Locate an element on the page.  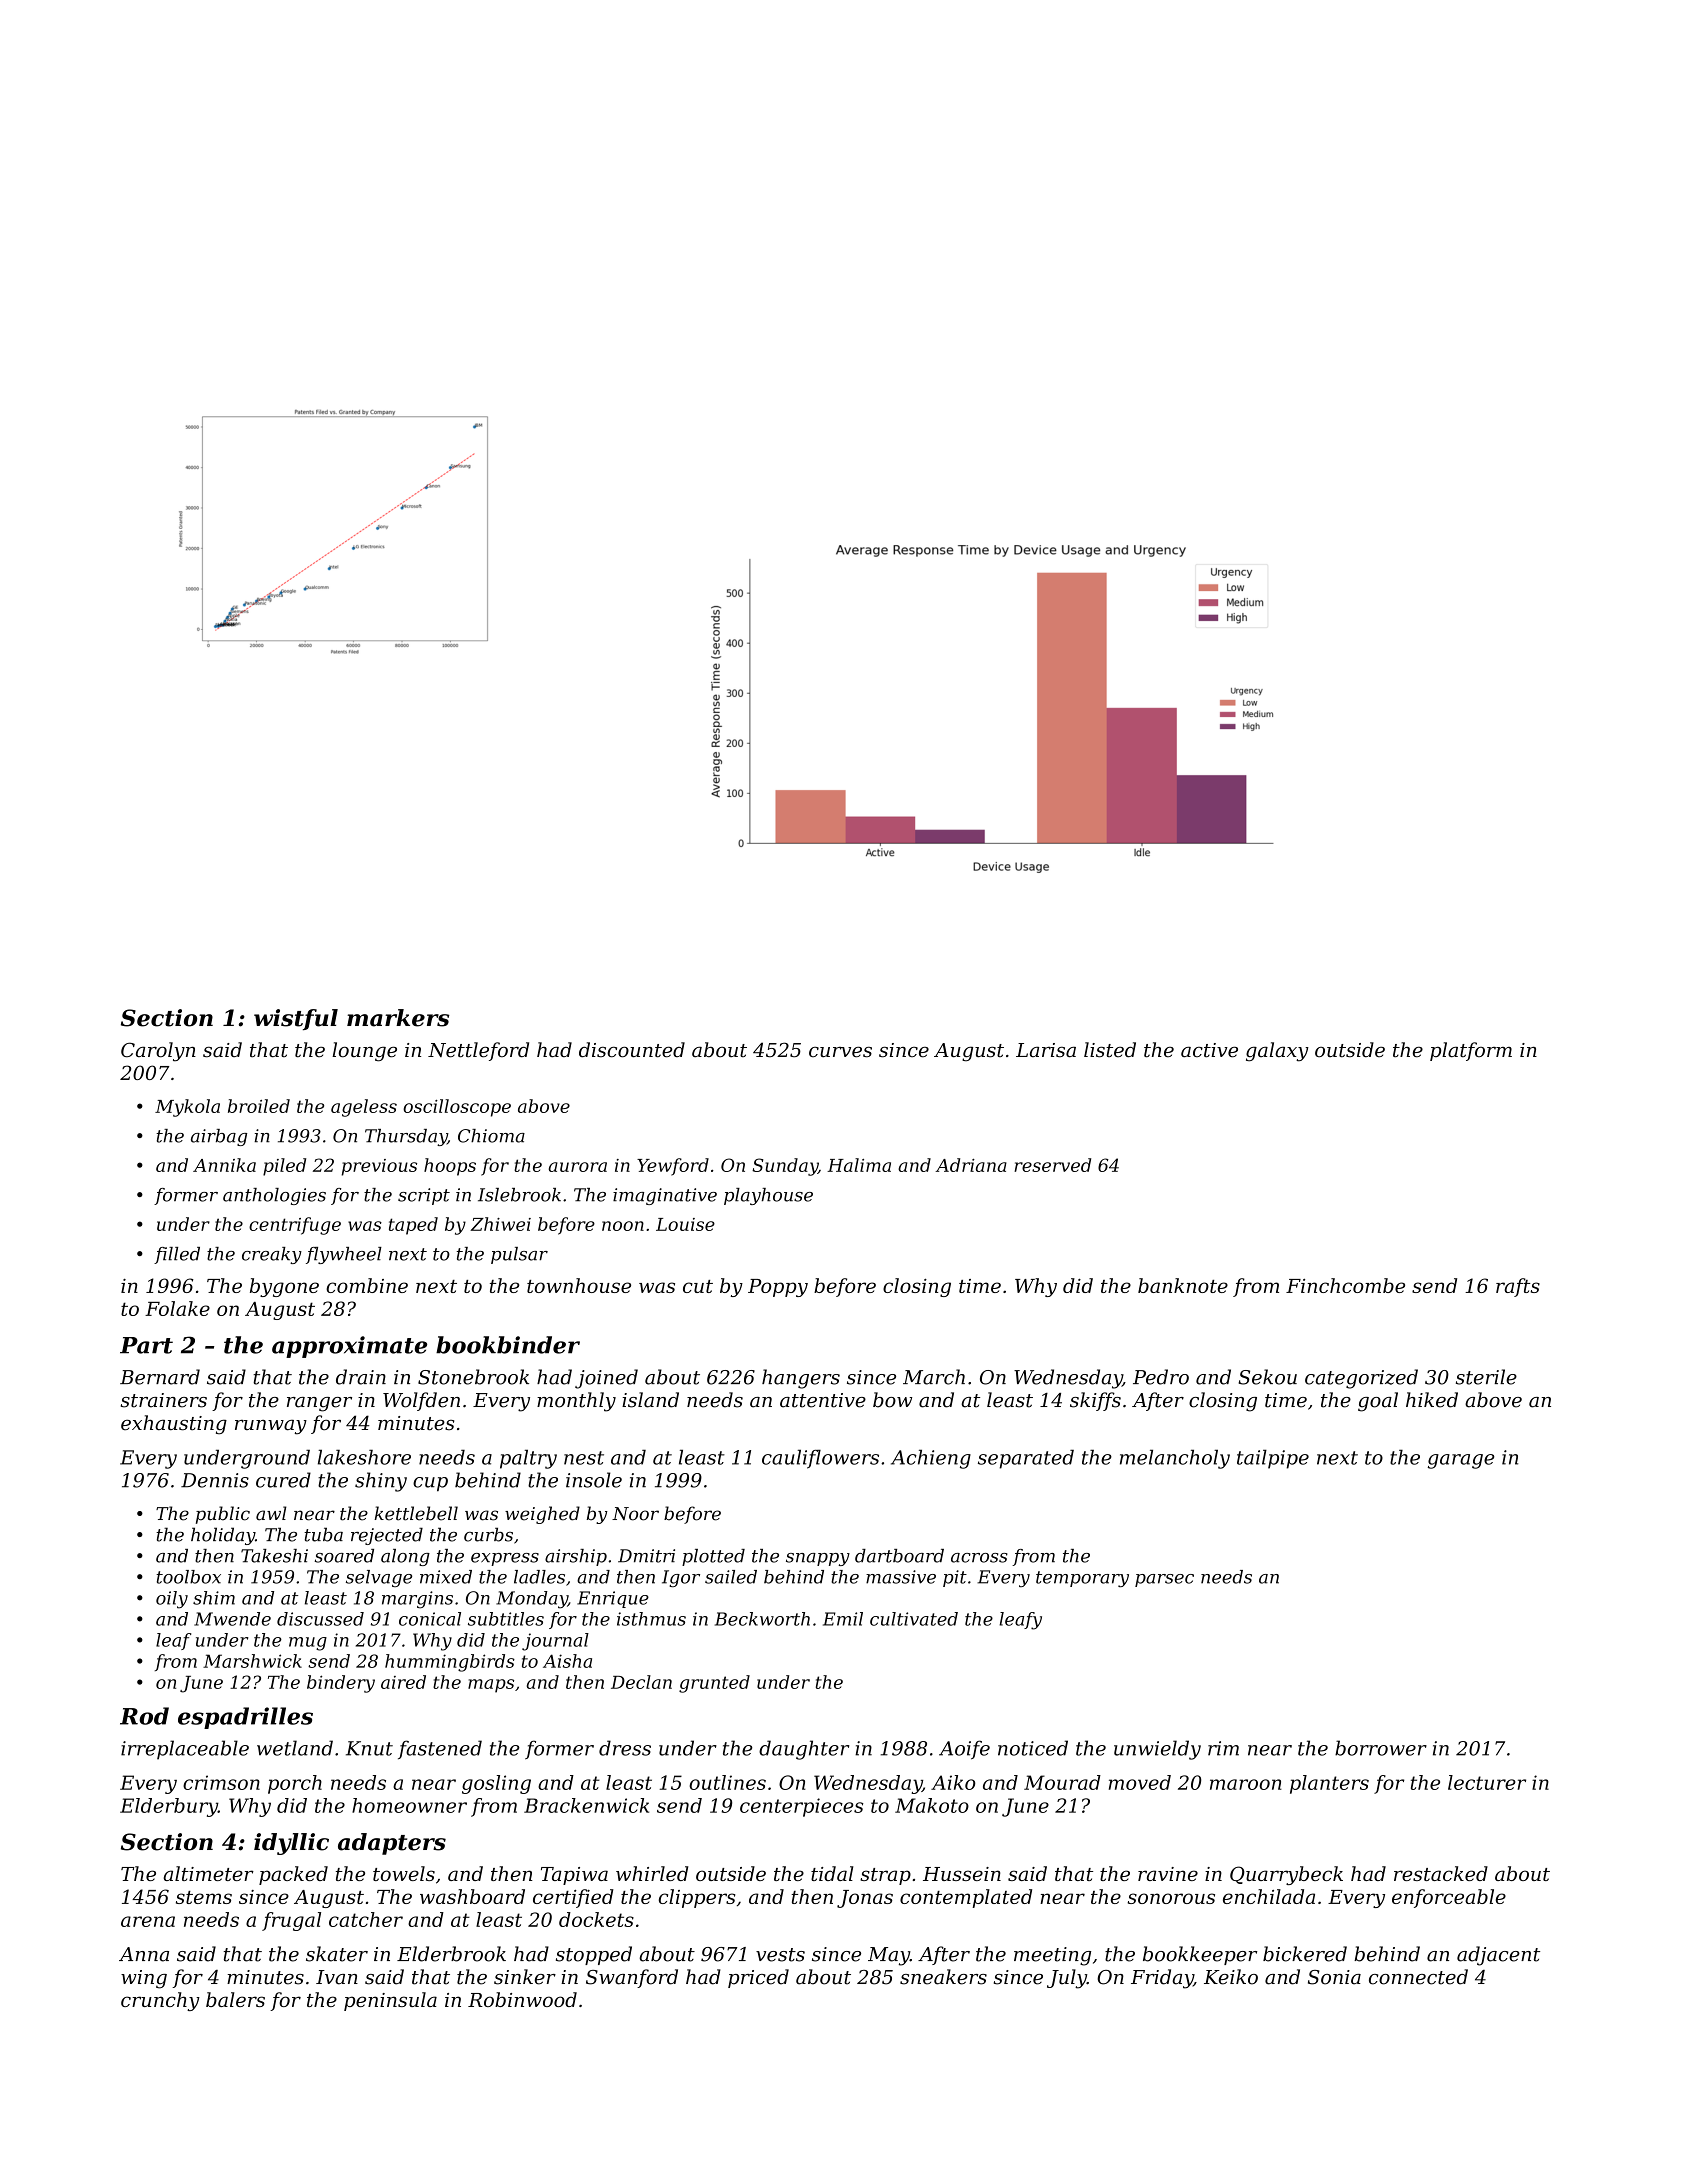
crunchy is located at coordinates (160, 2001).
